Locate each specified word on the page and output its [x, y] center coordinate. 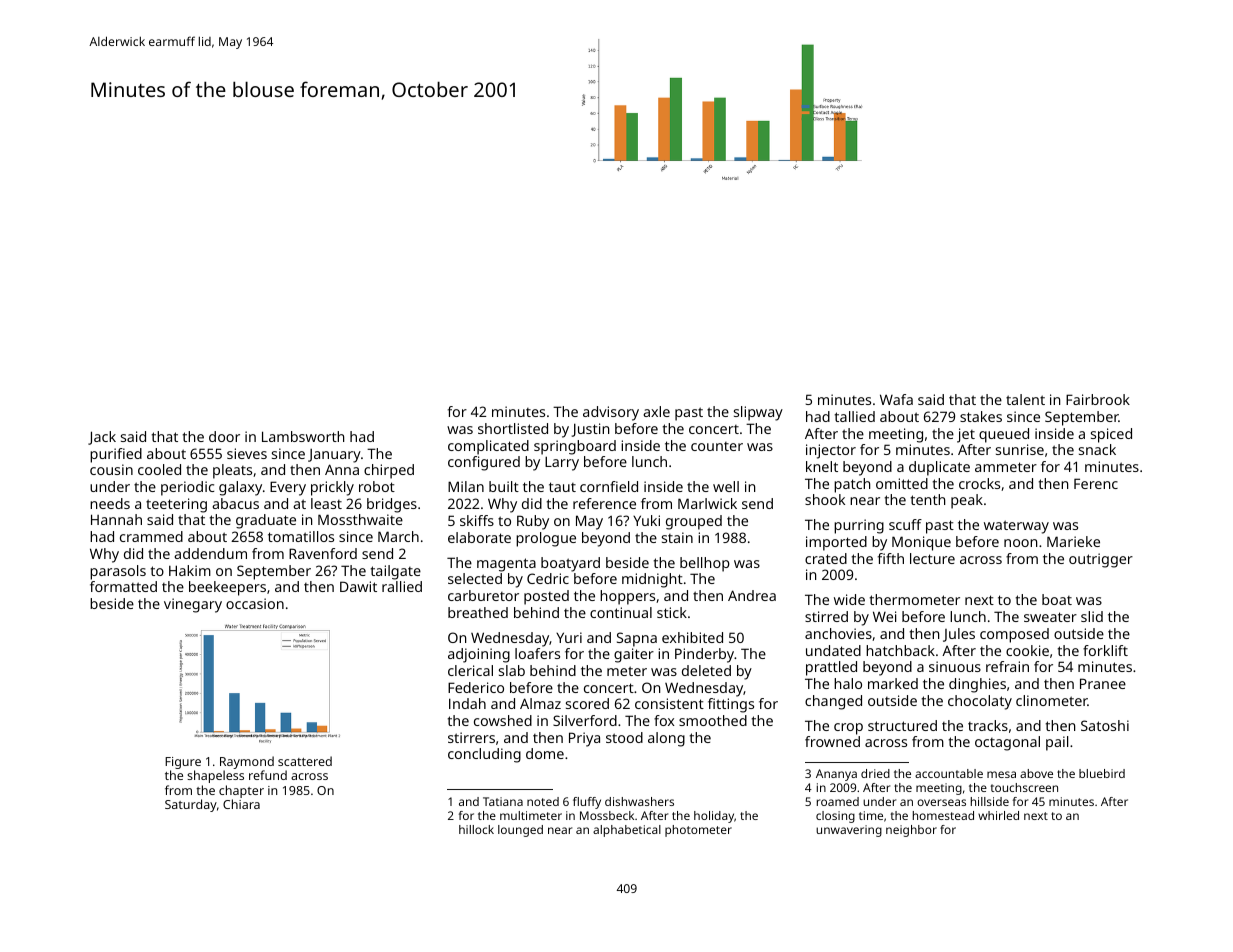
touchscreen [1024, 787]
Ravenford [323, 553]
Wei [884, 616]
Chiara [241, 804]
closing [835, 817]
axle [656, 411]
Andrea [752, 595]
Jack [102, 438]
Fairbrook [1098, 399]
